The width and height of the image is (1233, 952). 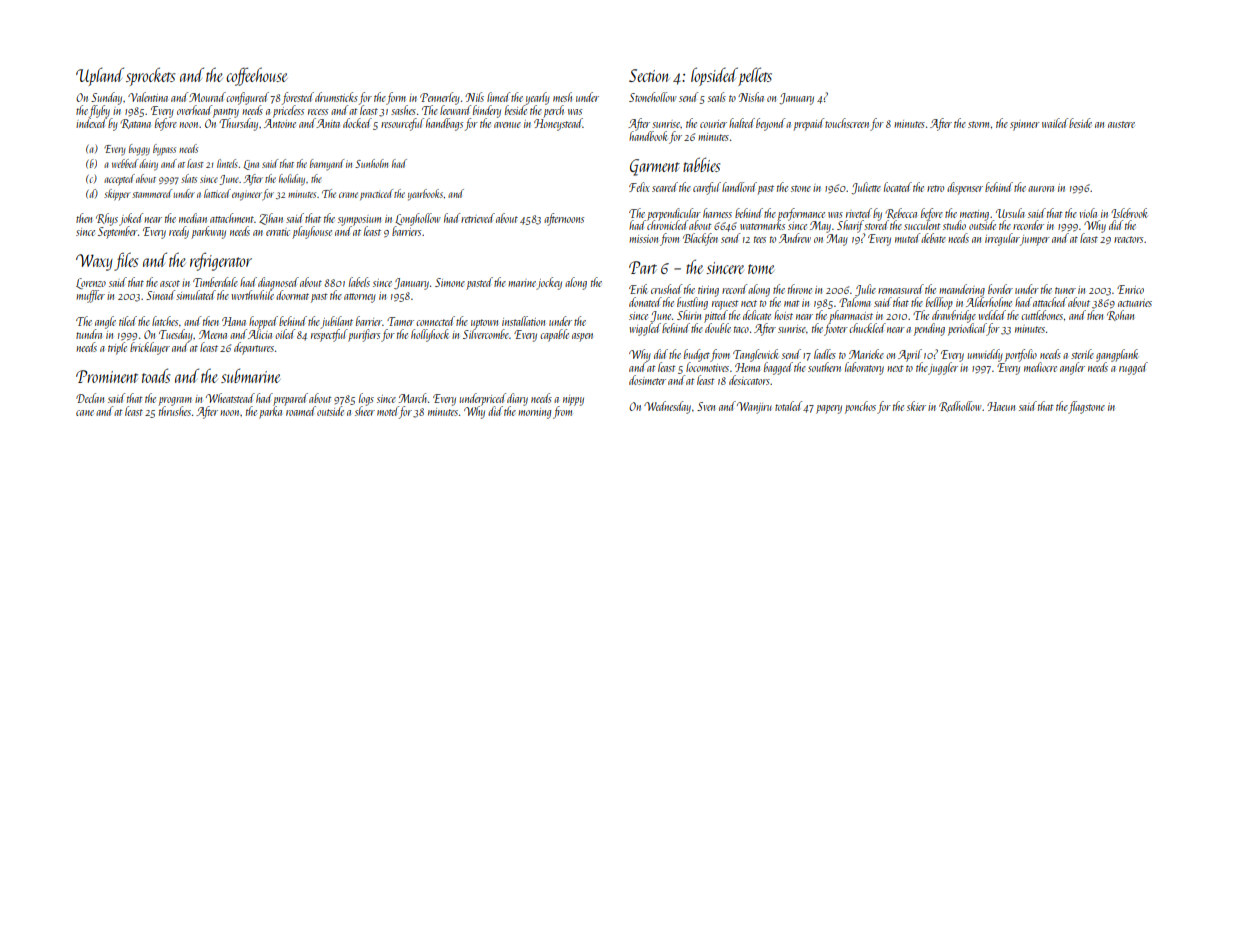 What do you see at coordinates (213, 334) in the image?
I see `Meena` at bounding box center [213, 334].
